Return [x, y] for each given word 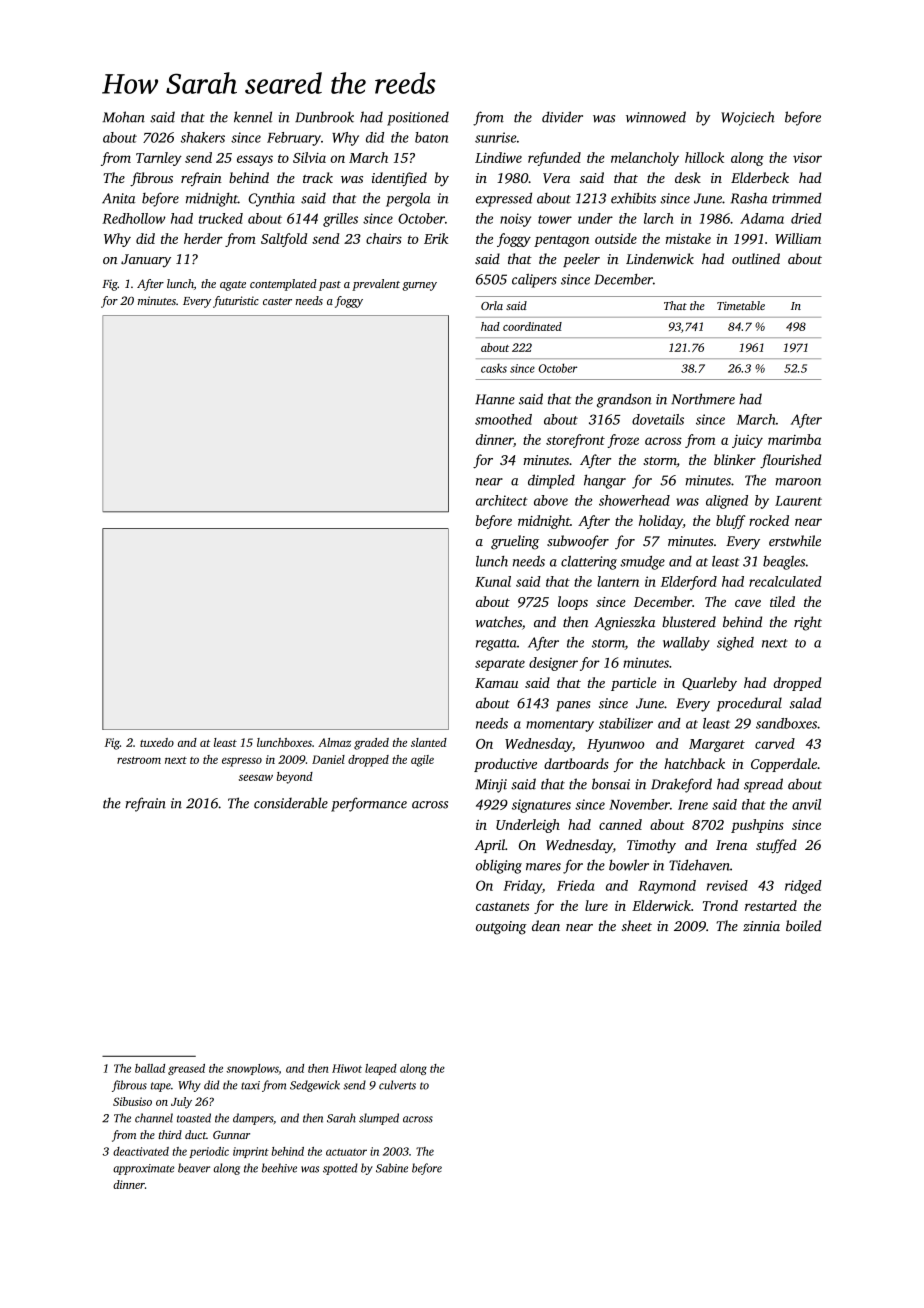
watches [498, 622]
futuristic [236, 302]
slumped [379, 1119]
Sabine [392, 1168]
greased [186, 1069]
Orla [492, 305]
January [146, 261]
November [639, 804]
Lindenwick [660, 258]
